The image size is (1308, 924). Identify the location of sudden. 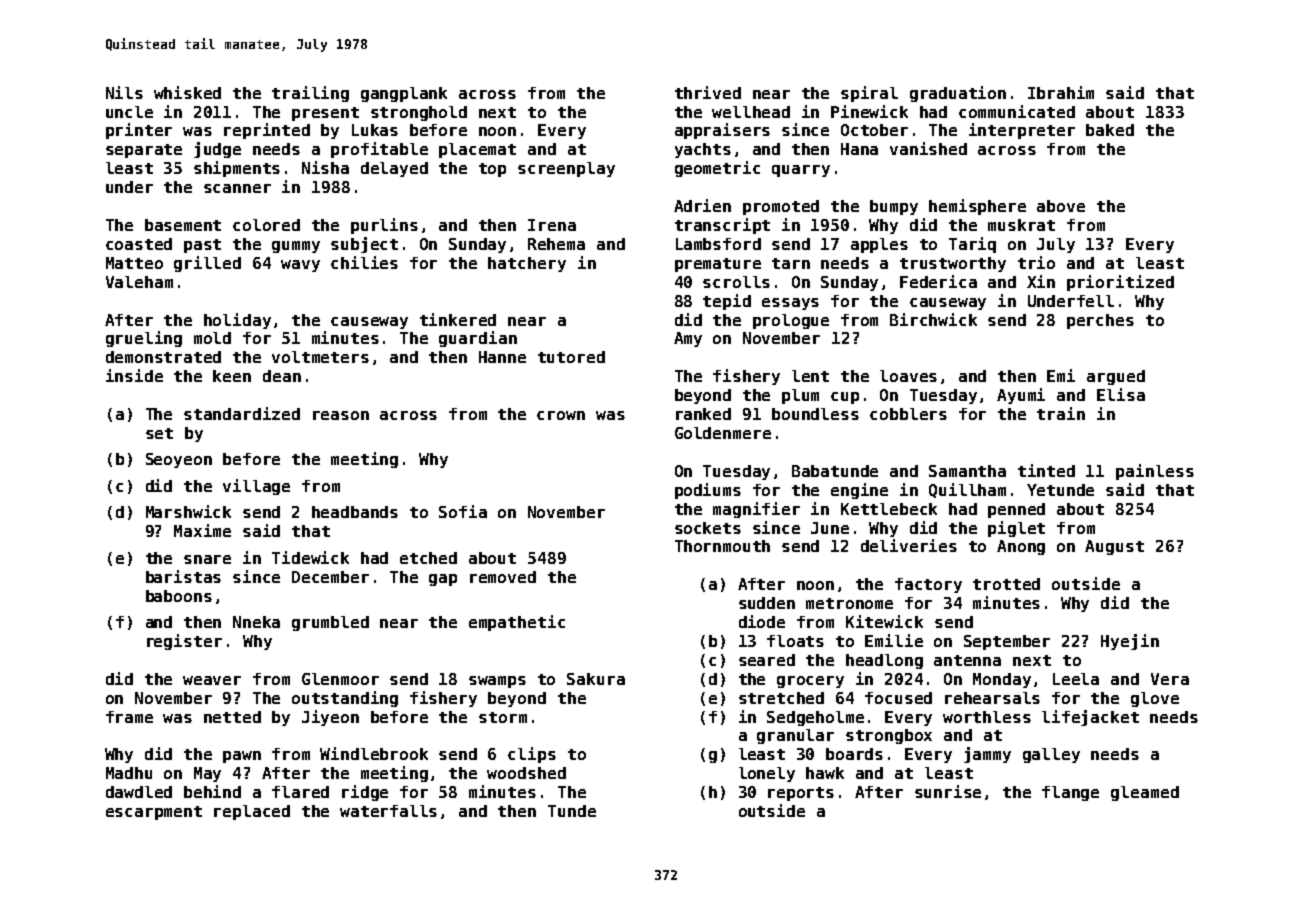
(767, 603).
